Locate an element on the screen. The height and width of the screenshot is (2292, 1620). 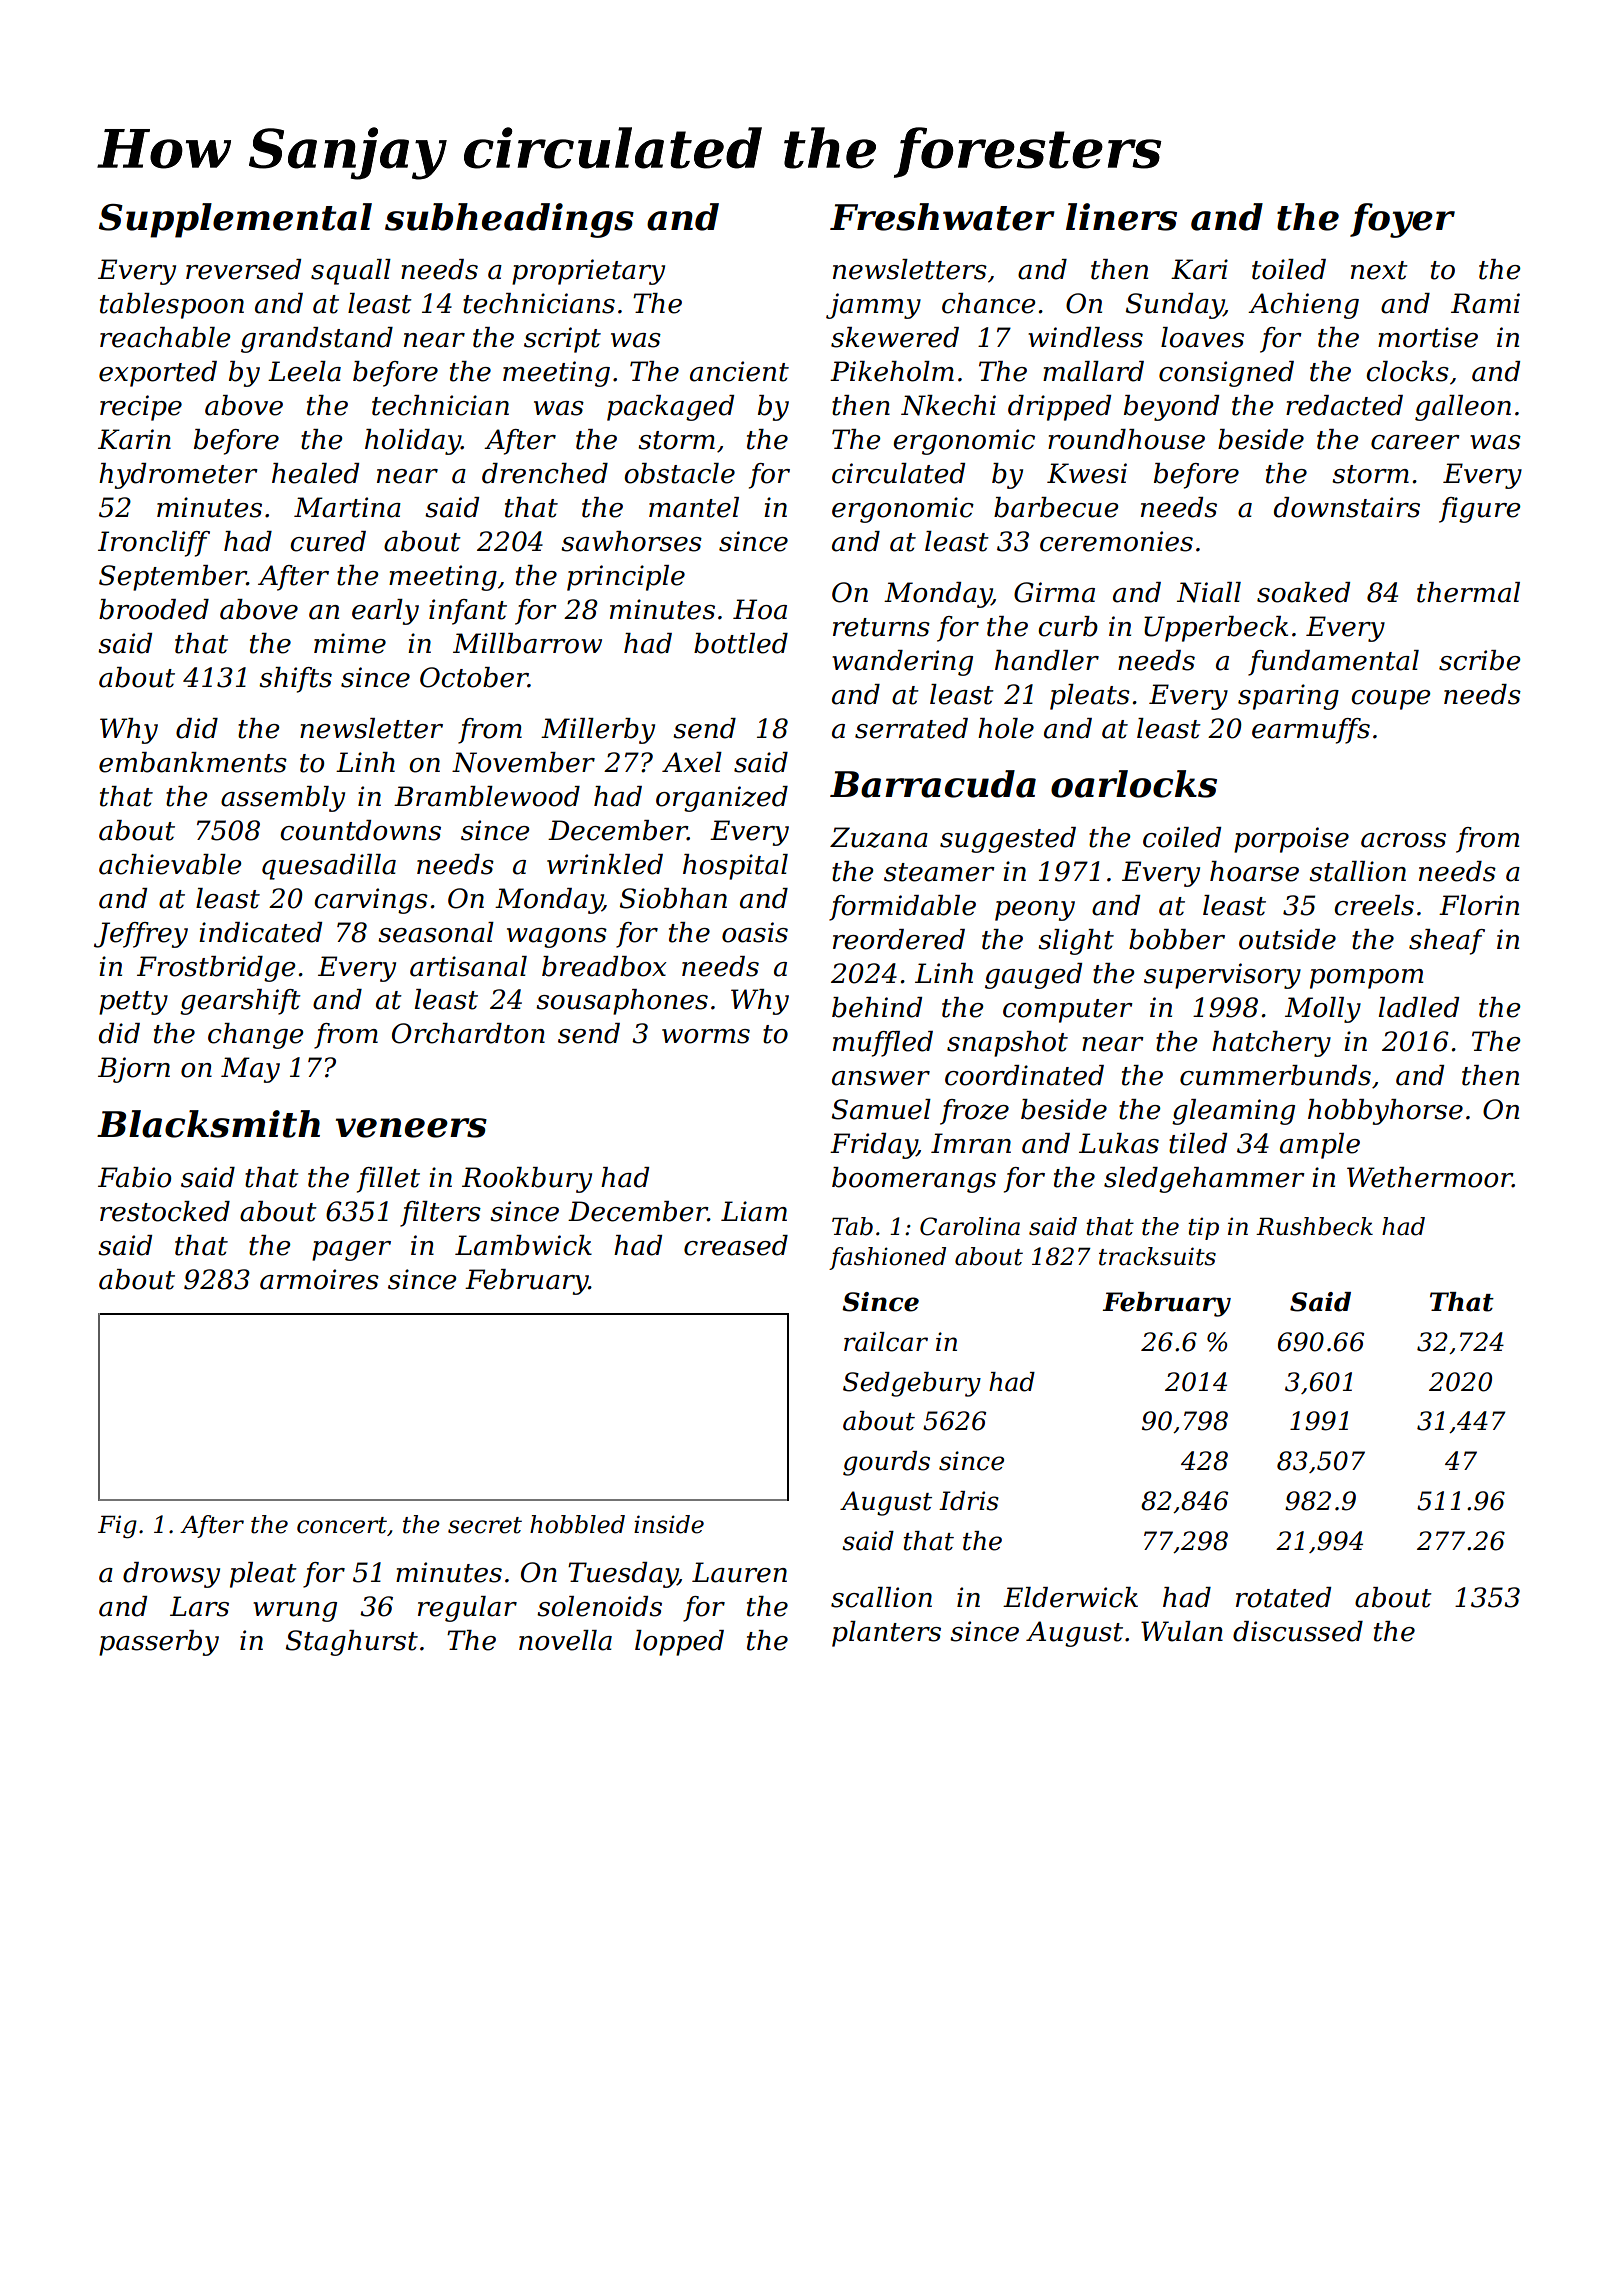
Sedgebury is located at coordinates (912, 1384).
